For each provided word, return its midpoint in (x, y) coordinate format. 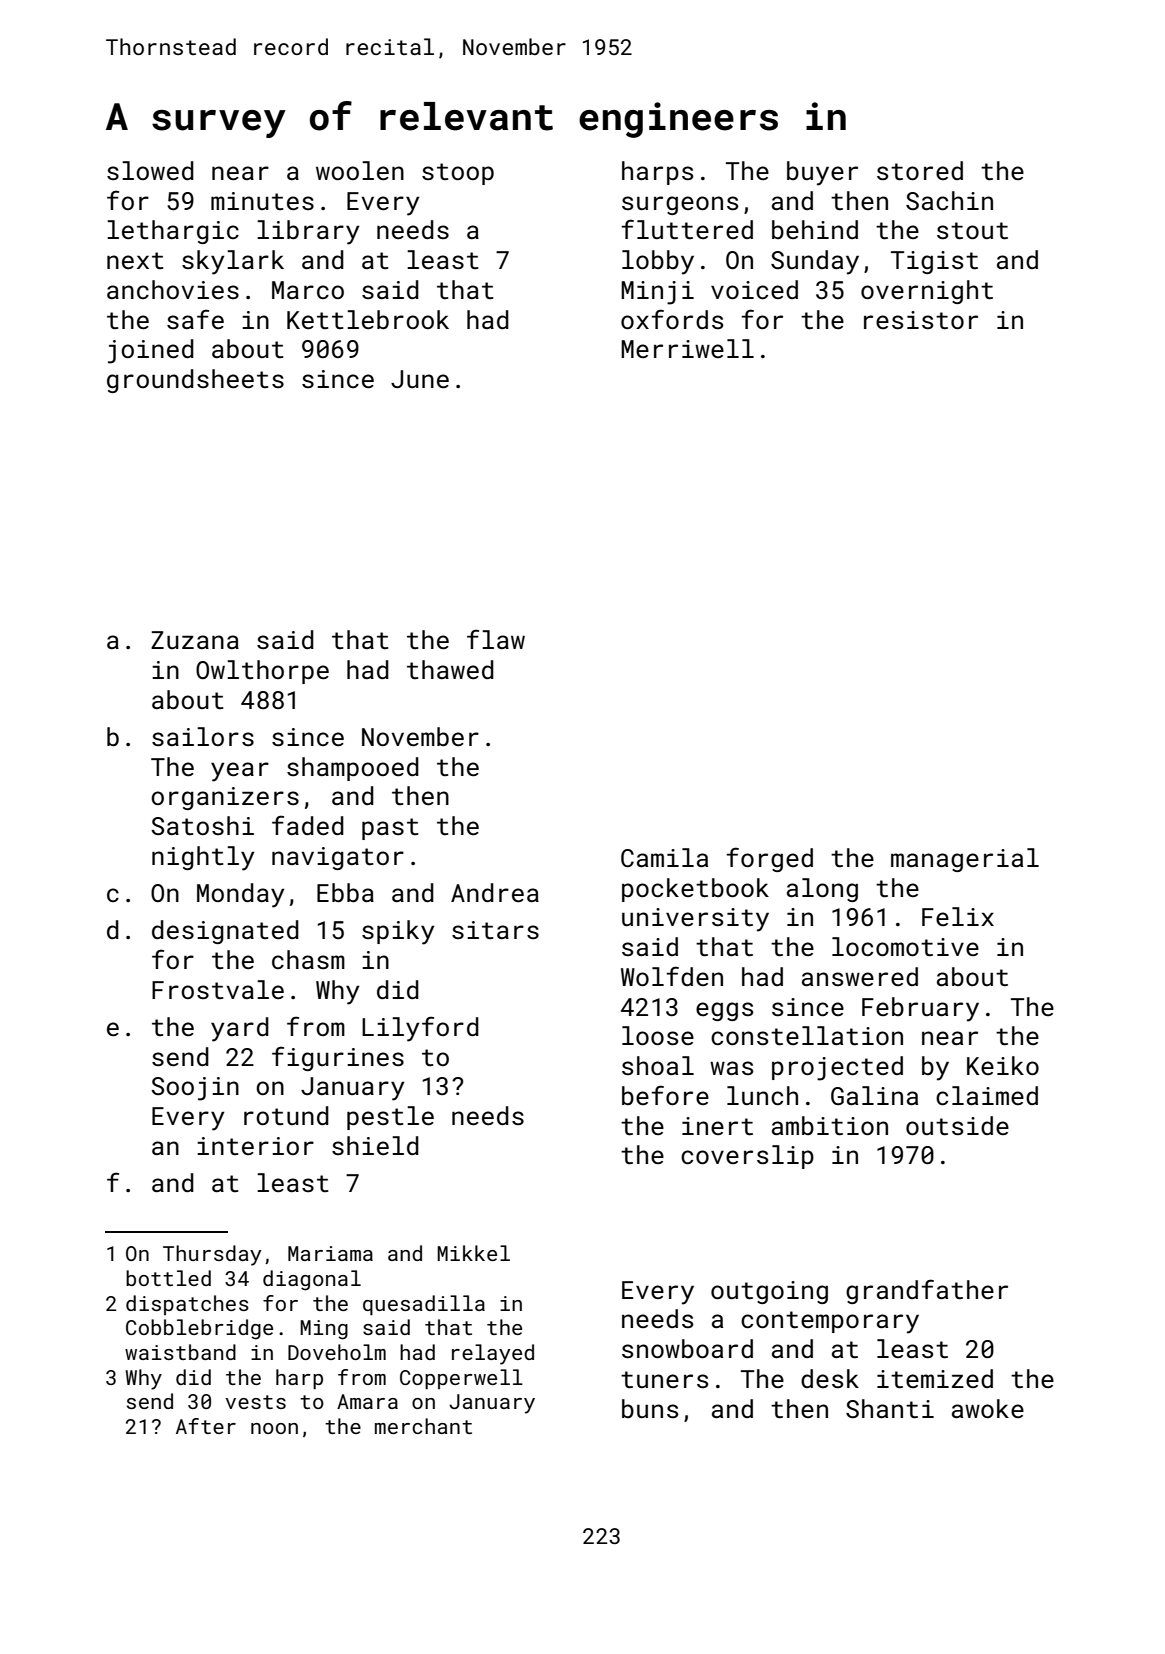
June (420, 379)
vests (256, 1402)
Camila (664, 858)
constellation (807, 1036)
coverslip (747, 1157)
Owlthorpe (262, 672)
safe (195, 319)
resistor (921, 320)
